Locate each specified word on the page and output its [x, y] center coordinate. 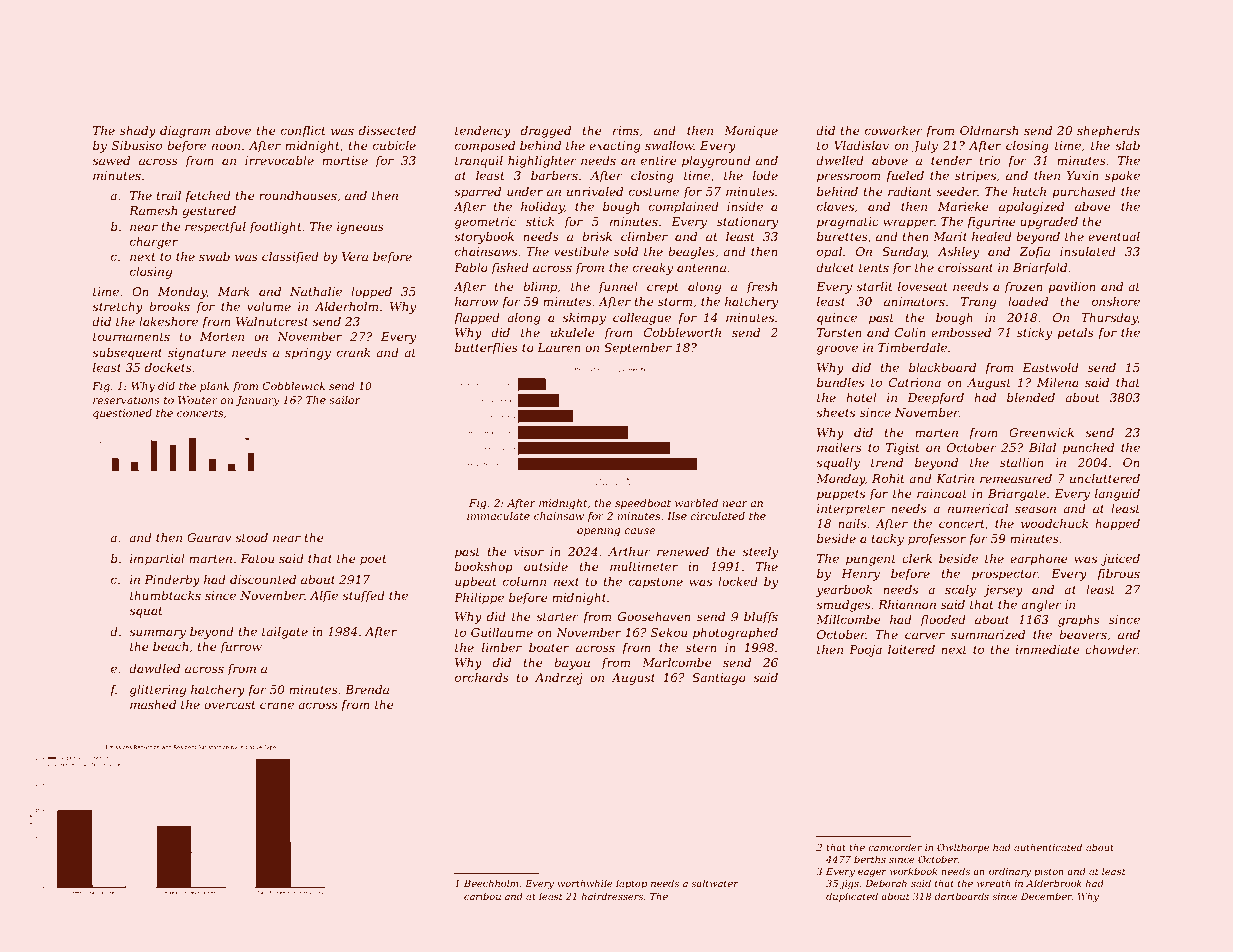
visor [529, 551]
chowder [1111, 649]
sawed [111, 160]
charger [154, 243]
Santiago [719, 679]
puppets [841, 495]
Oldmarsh [989, 130]
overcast [230, 705]
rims [626, 130]
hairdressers [612, 896]
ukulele [573, 332]
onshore [1116, 301]
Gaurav [209, 537]
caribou [482, 896]
